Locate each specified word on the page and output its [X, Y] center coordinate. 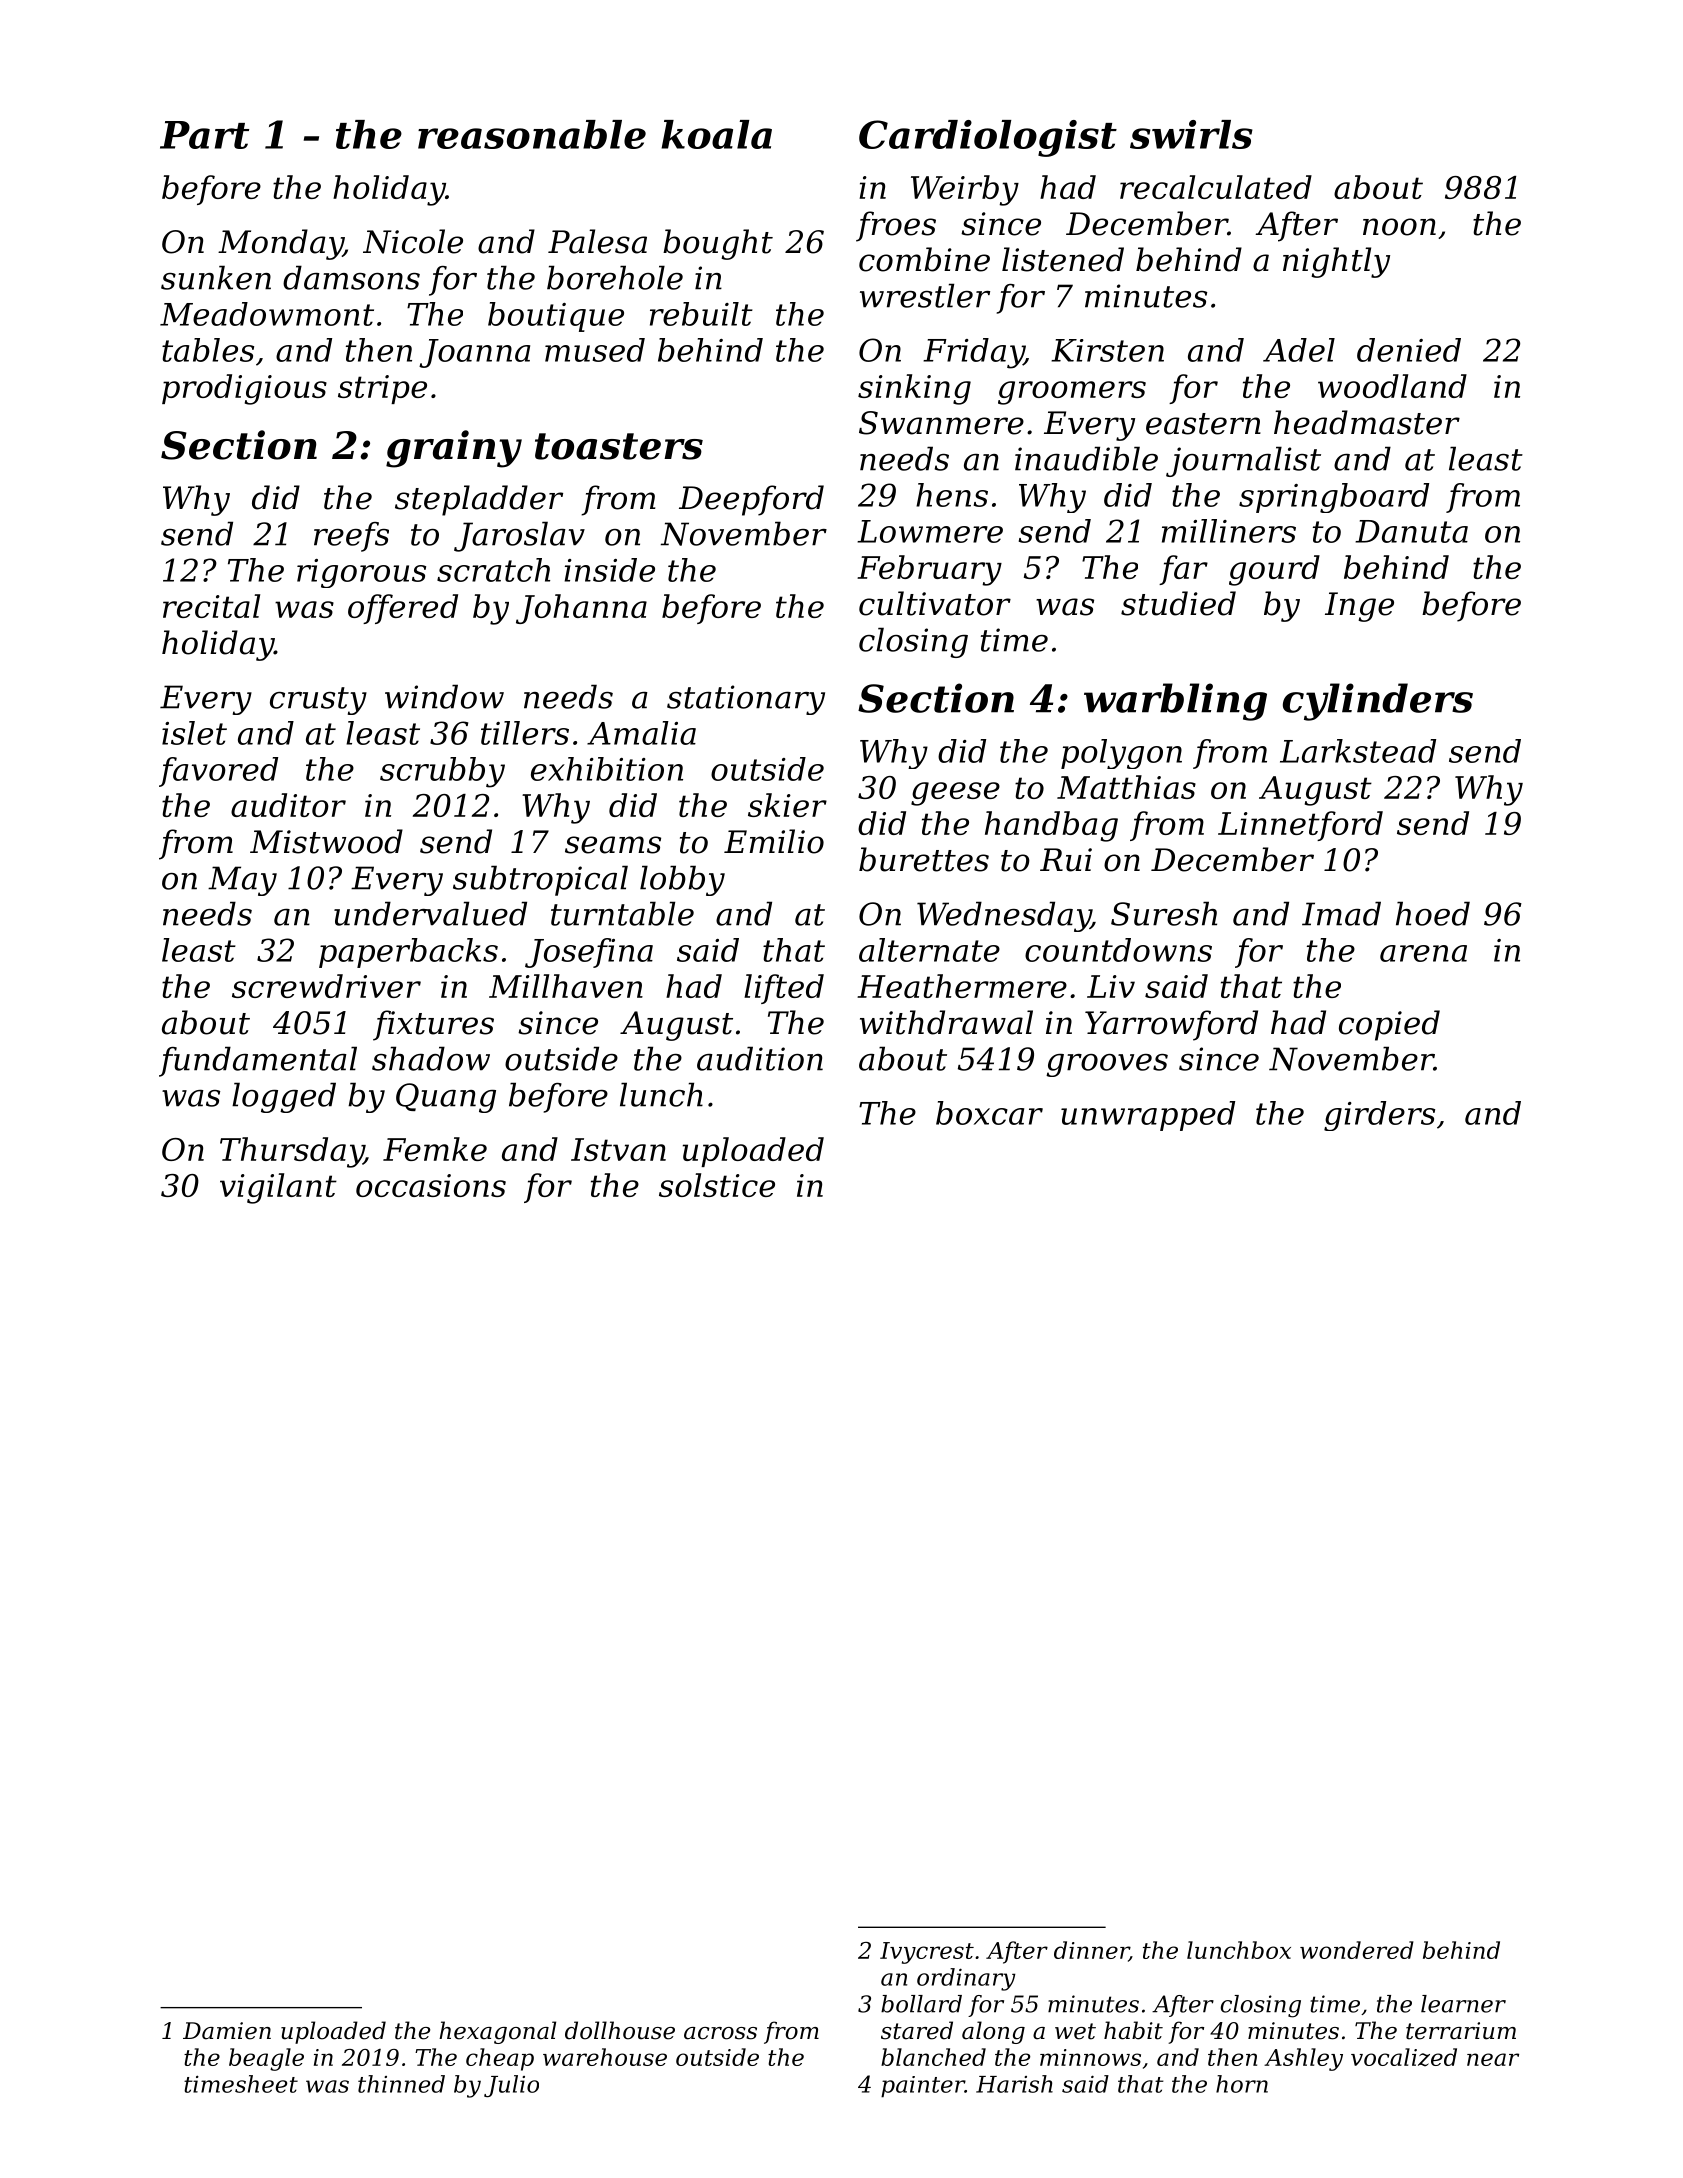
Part [204, 135]
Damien [227, 2031]
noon [1399, 227]
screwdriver [326, 986]
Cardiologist [988, 138]
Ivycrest [927, 1953]
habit [1133, 2030]
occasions [431, 1185]
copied [1389, 1025]
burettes [924, 859]
